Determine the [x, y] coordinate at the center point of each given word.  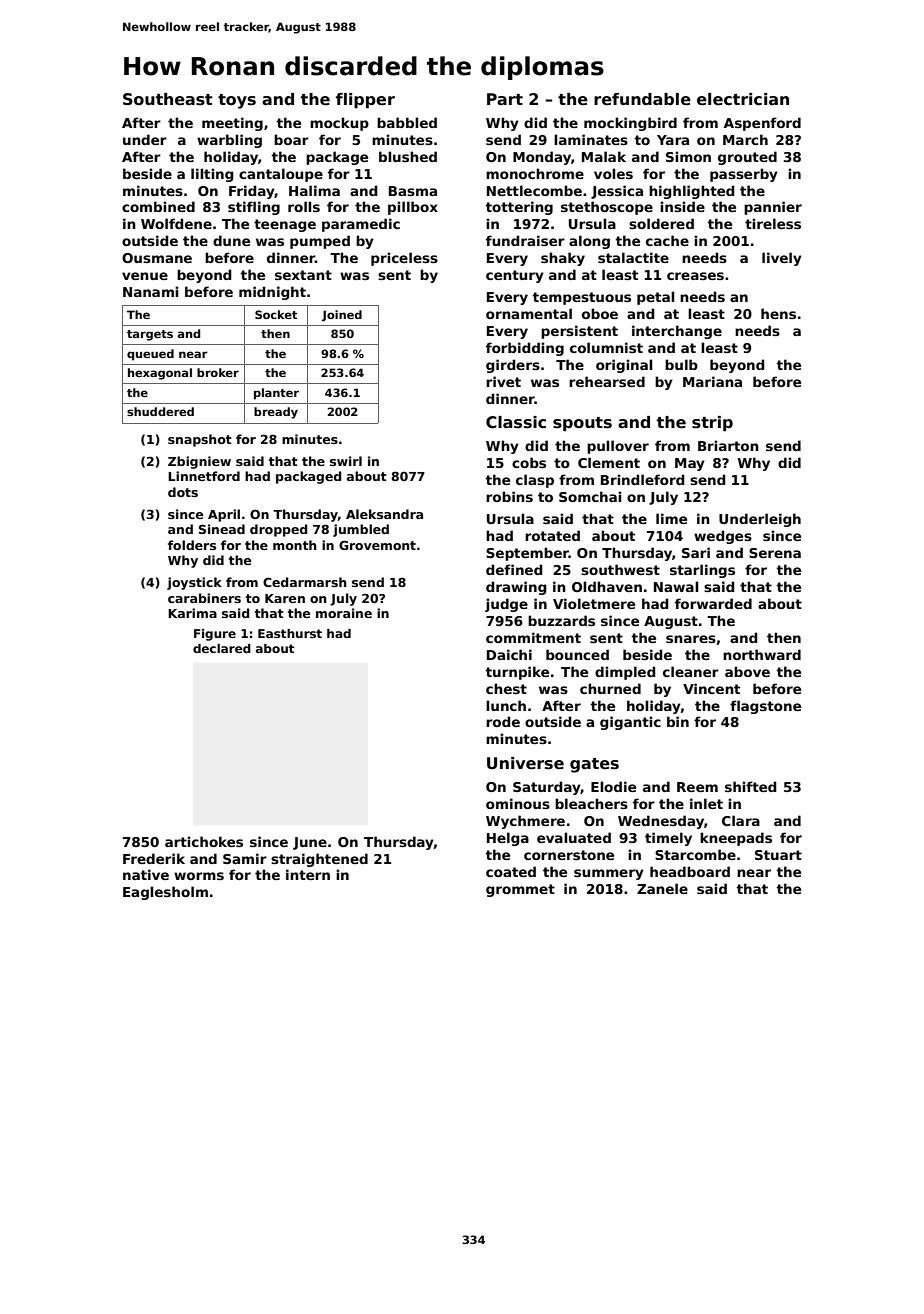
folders [192, 545]
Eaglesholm [165, 893]
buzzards [561, 620]
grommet [520, 890]
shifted [751, 786]
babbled [407, 122]
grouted [747, 158]
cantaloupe [281, 175]
